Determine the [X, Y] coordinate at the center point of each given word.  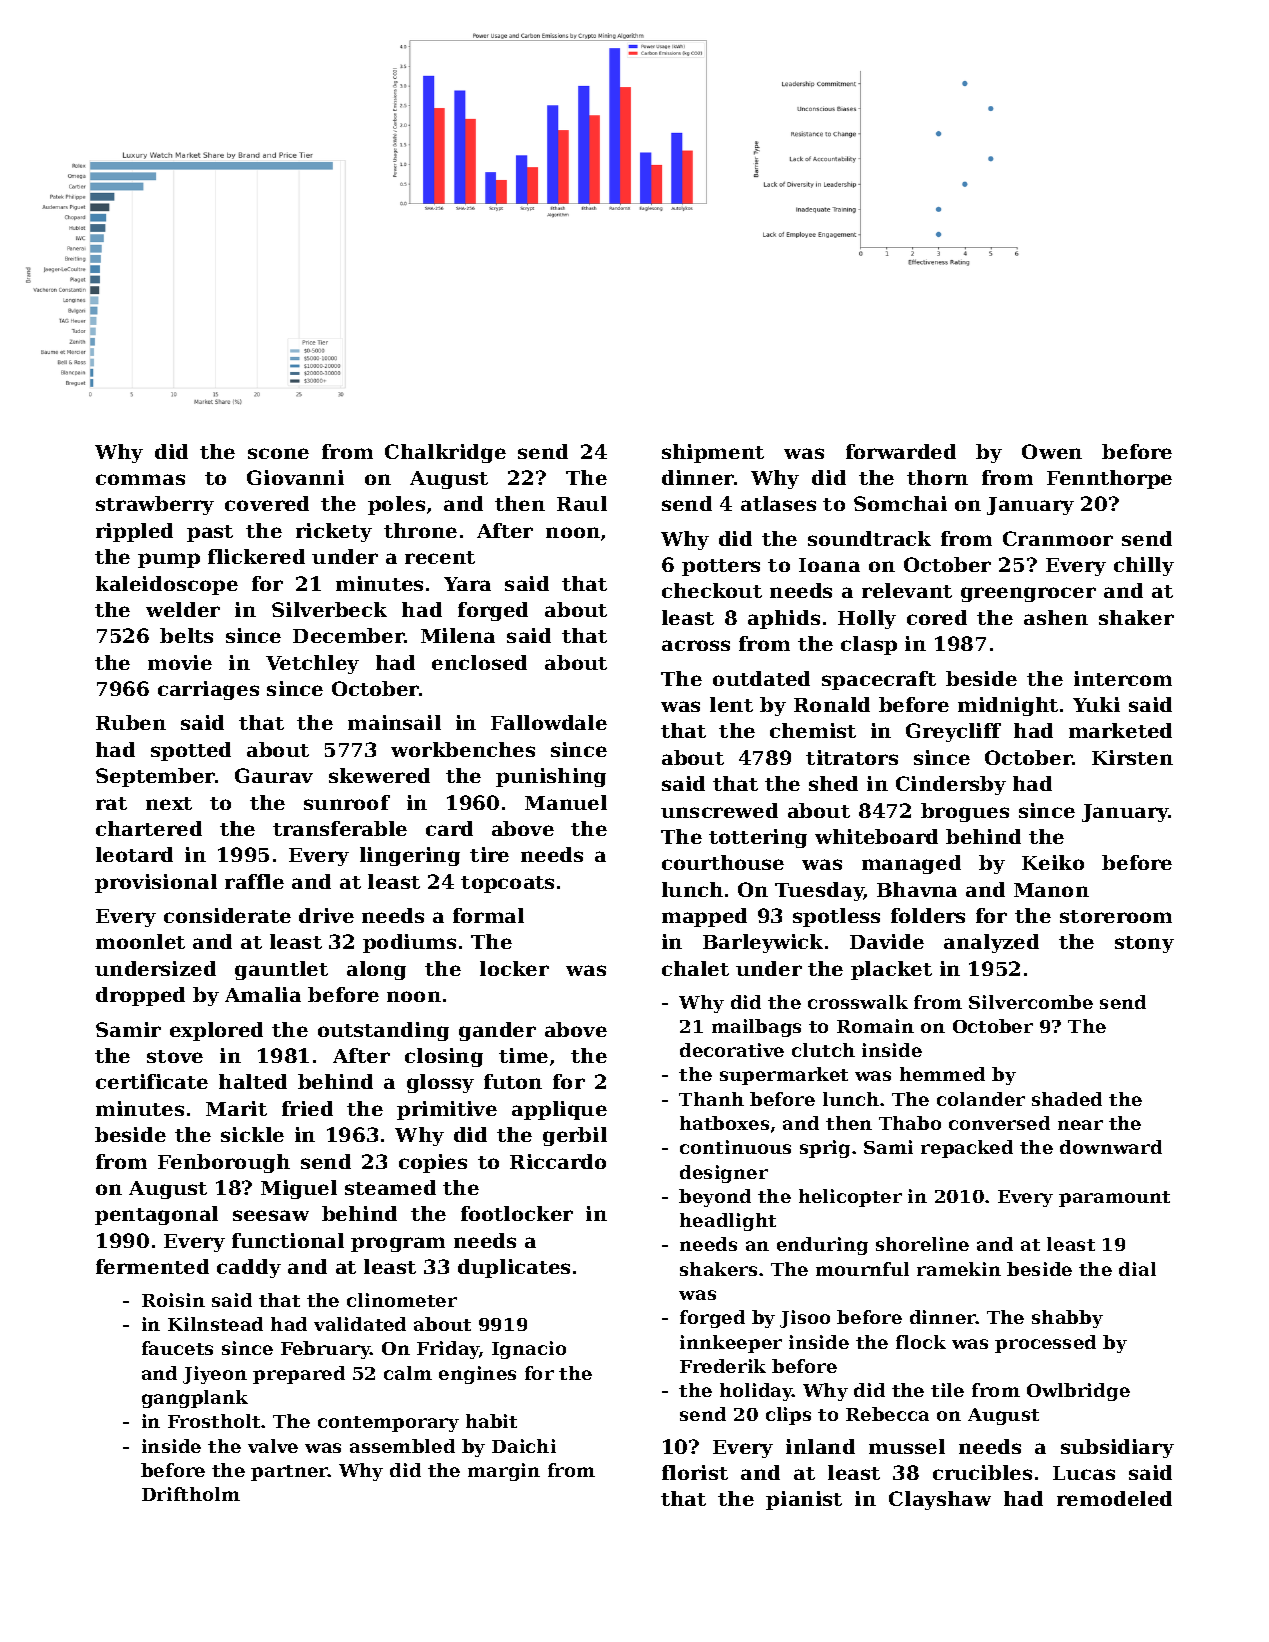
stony [1144, 944]
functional [288, 1240]
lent [731, 704]
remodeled [1114, 1498]
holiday [756, 1392]
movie [180, 662]
